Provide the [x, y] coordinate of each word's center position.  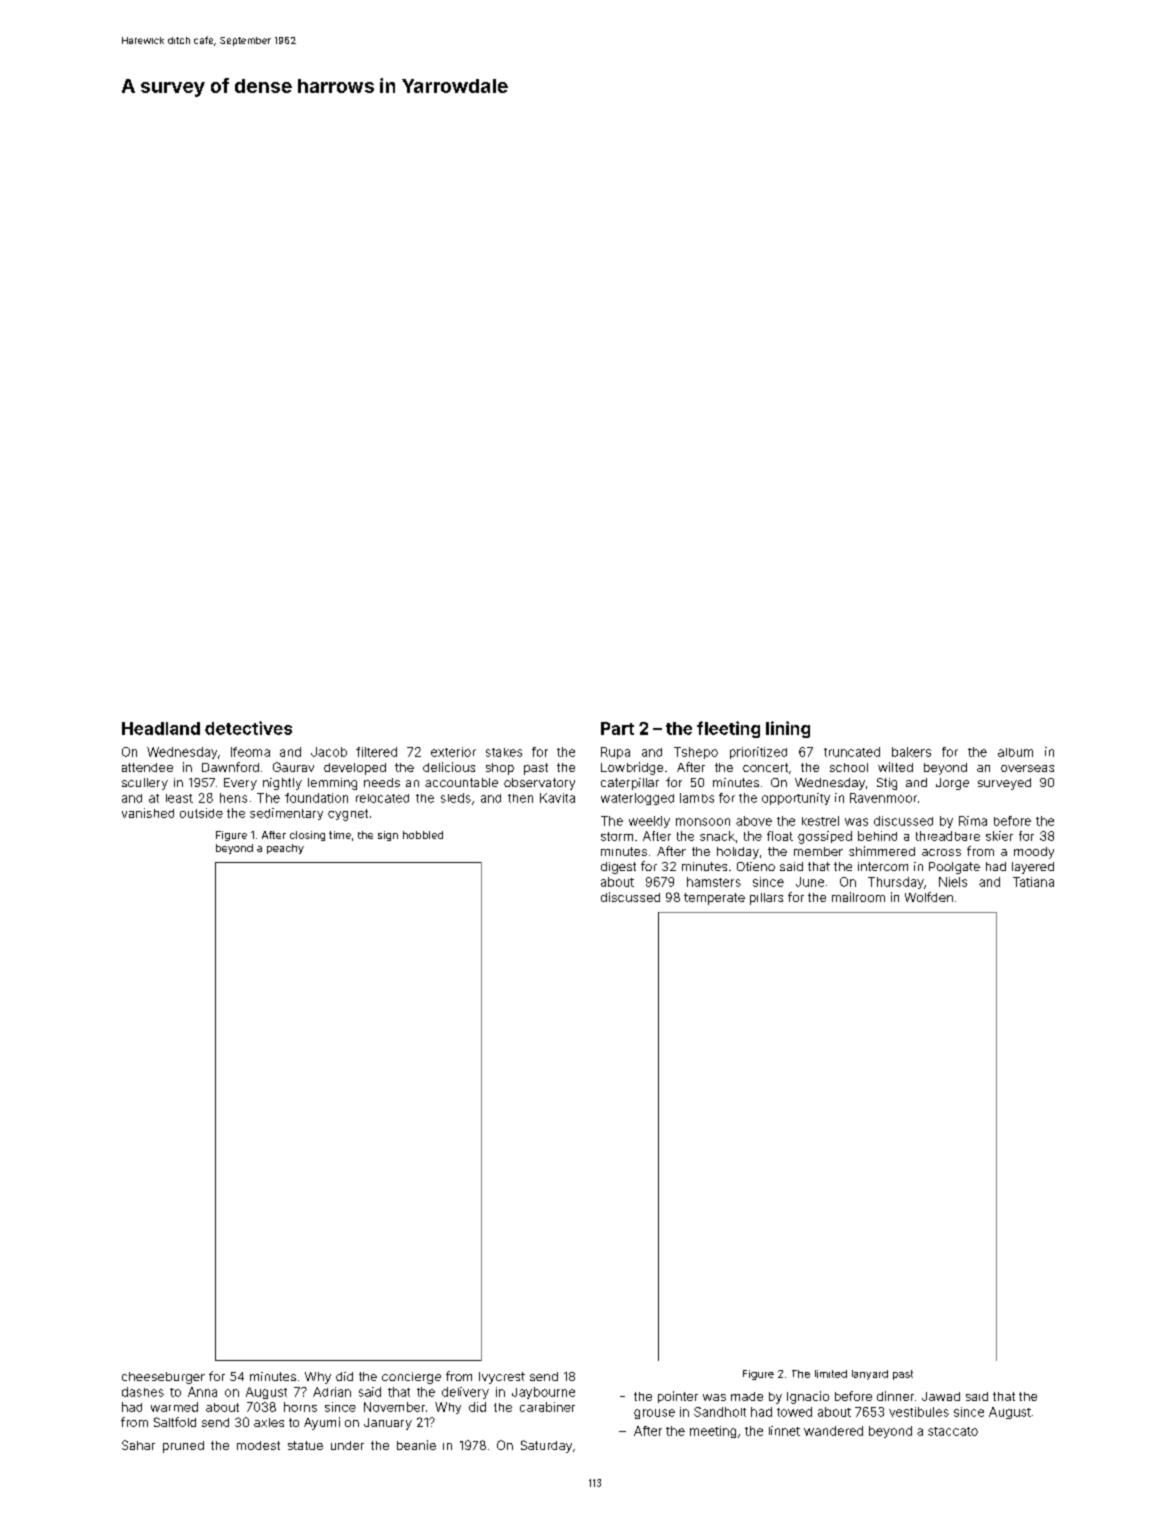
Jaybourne [543, 1393]
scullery [145, 784]
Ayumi [322, 1423]
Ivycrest [502, 1378]
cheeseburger [163, 1378]
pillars [766, 899]
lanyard [870, 1375]
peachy [285, 849]
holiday [738, 853]
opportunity [796, 799]
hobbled [423, 835]
